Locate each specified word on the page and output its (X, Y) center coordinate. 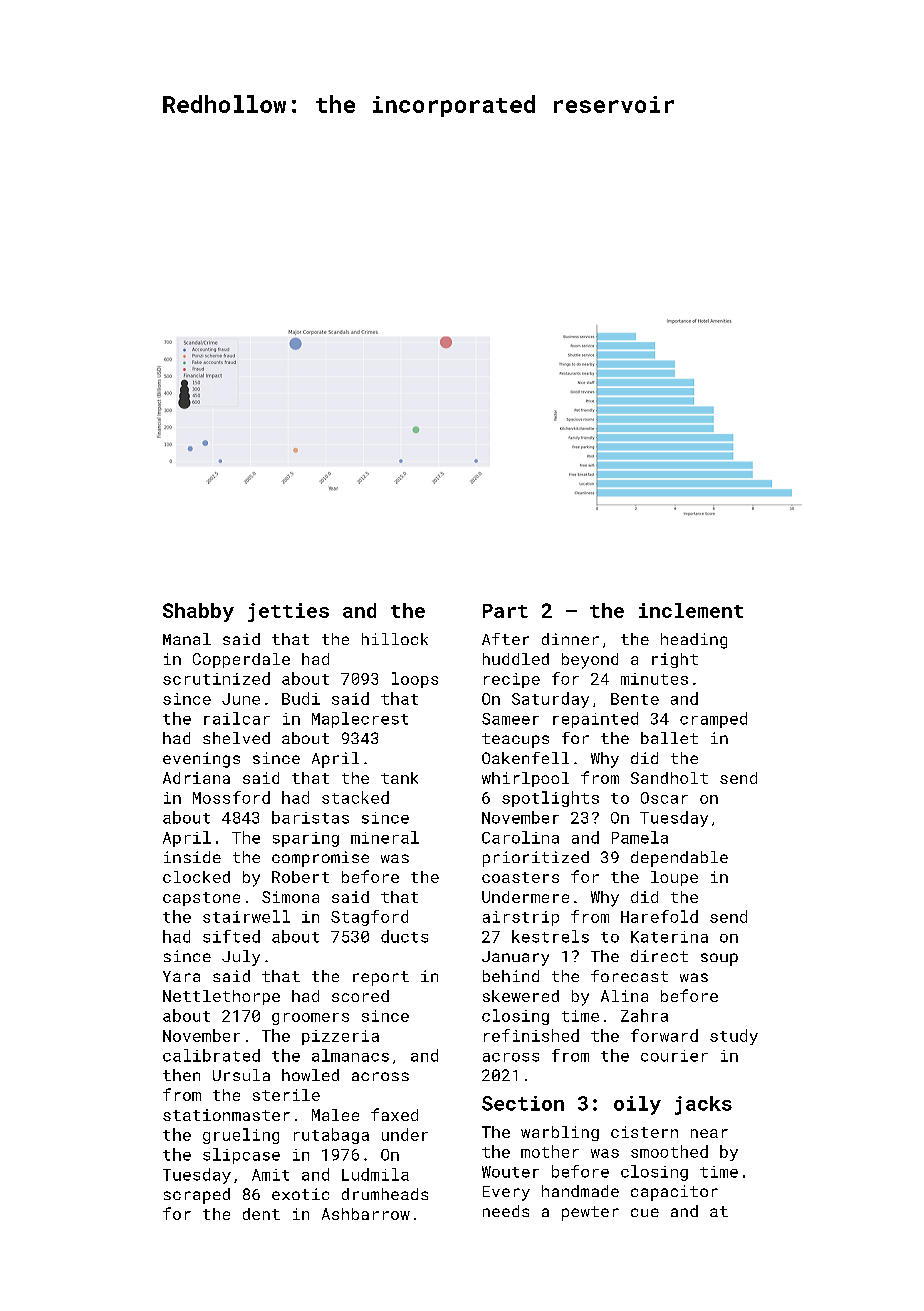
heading (694, 641)
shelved (236, 738)
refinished (531, 1035)
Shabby (198, 612)
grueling (241, 1136)
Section (523, 1103)
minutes (654, 679)
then (181, 1075)
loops (415, 680)
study (734, 1037)
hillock (395, 639)
